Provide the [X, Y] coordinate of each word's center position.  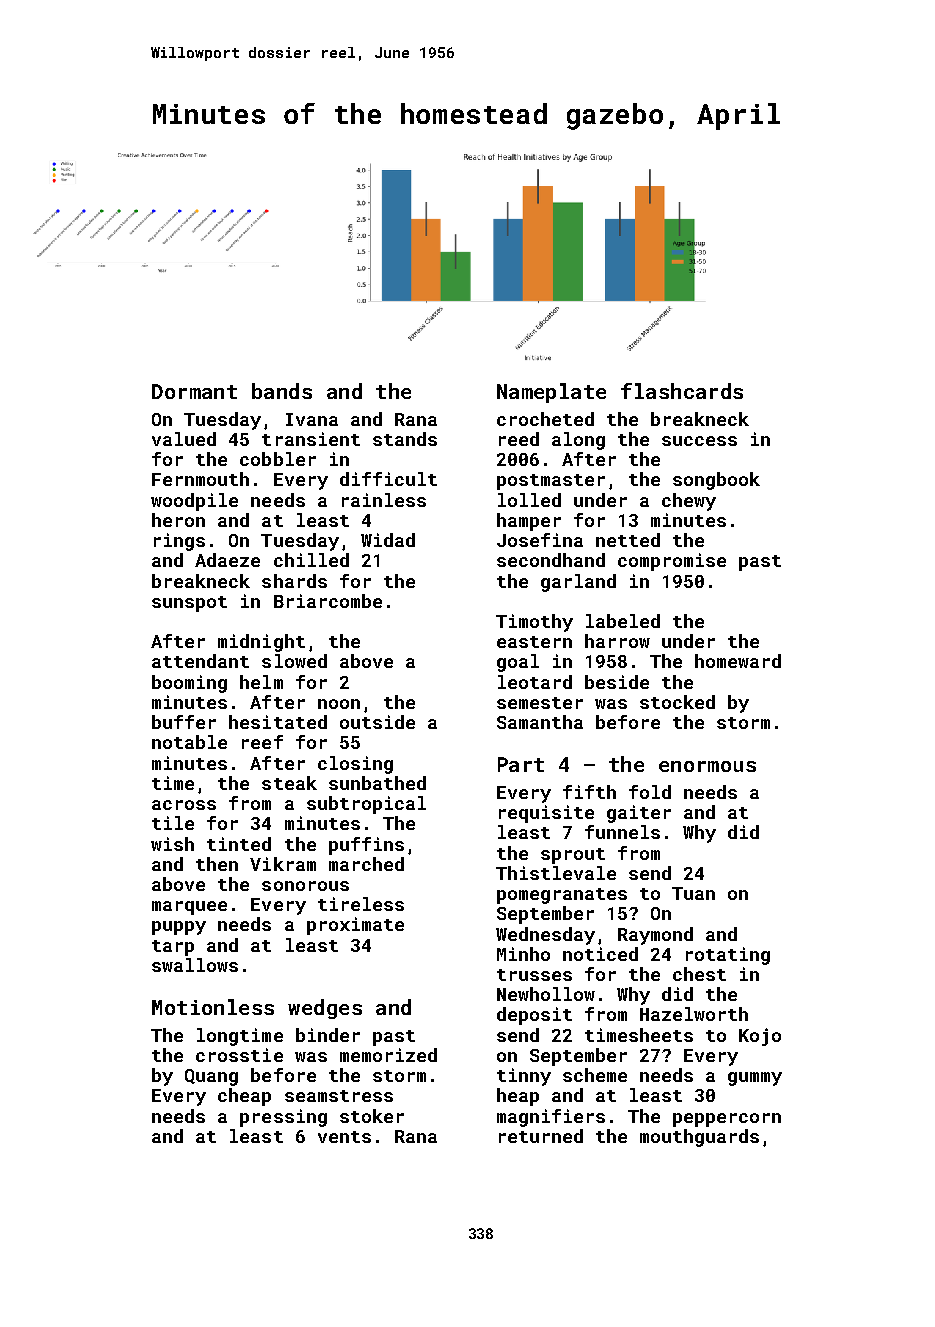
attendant [200, 661]
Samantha [540, 722]
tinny [524, 1077]
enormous [707, 766]
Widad [388, 540]
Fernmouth [200, 479]
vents [344, 1137]
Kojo [760, 1037]
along [578, 441]
